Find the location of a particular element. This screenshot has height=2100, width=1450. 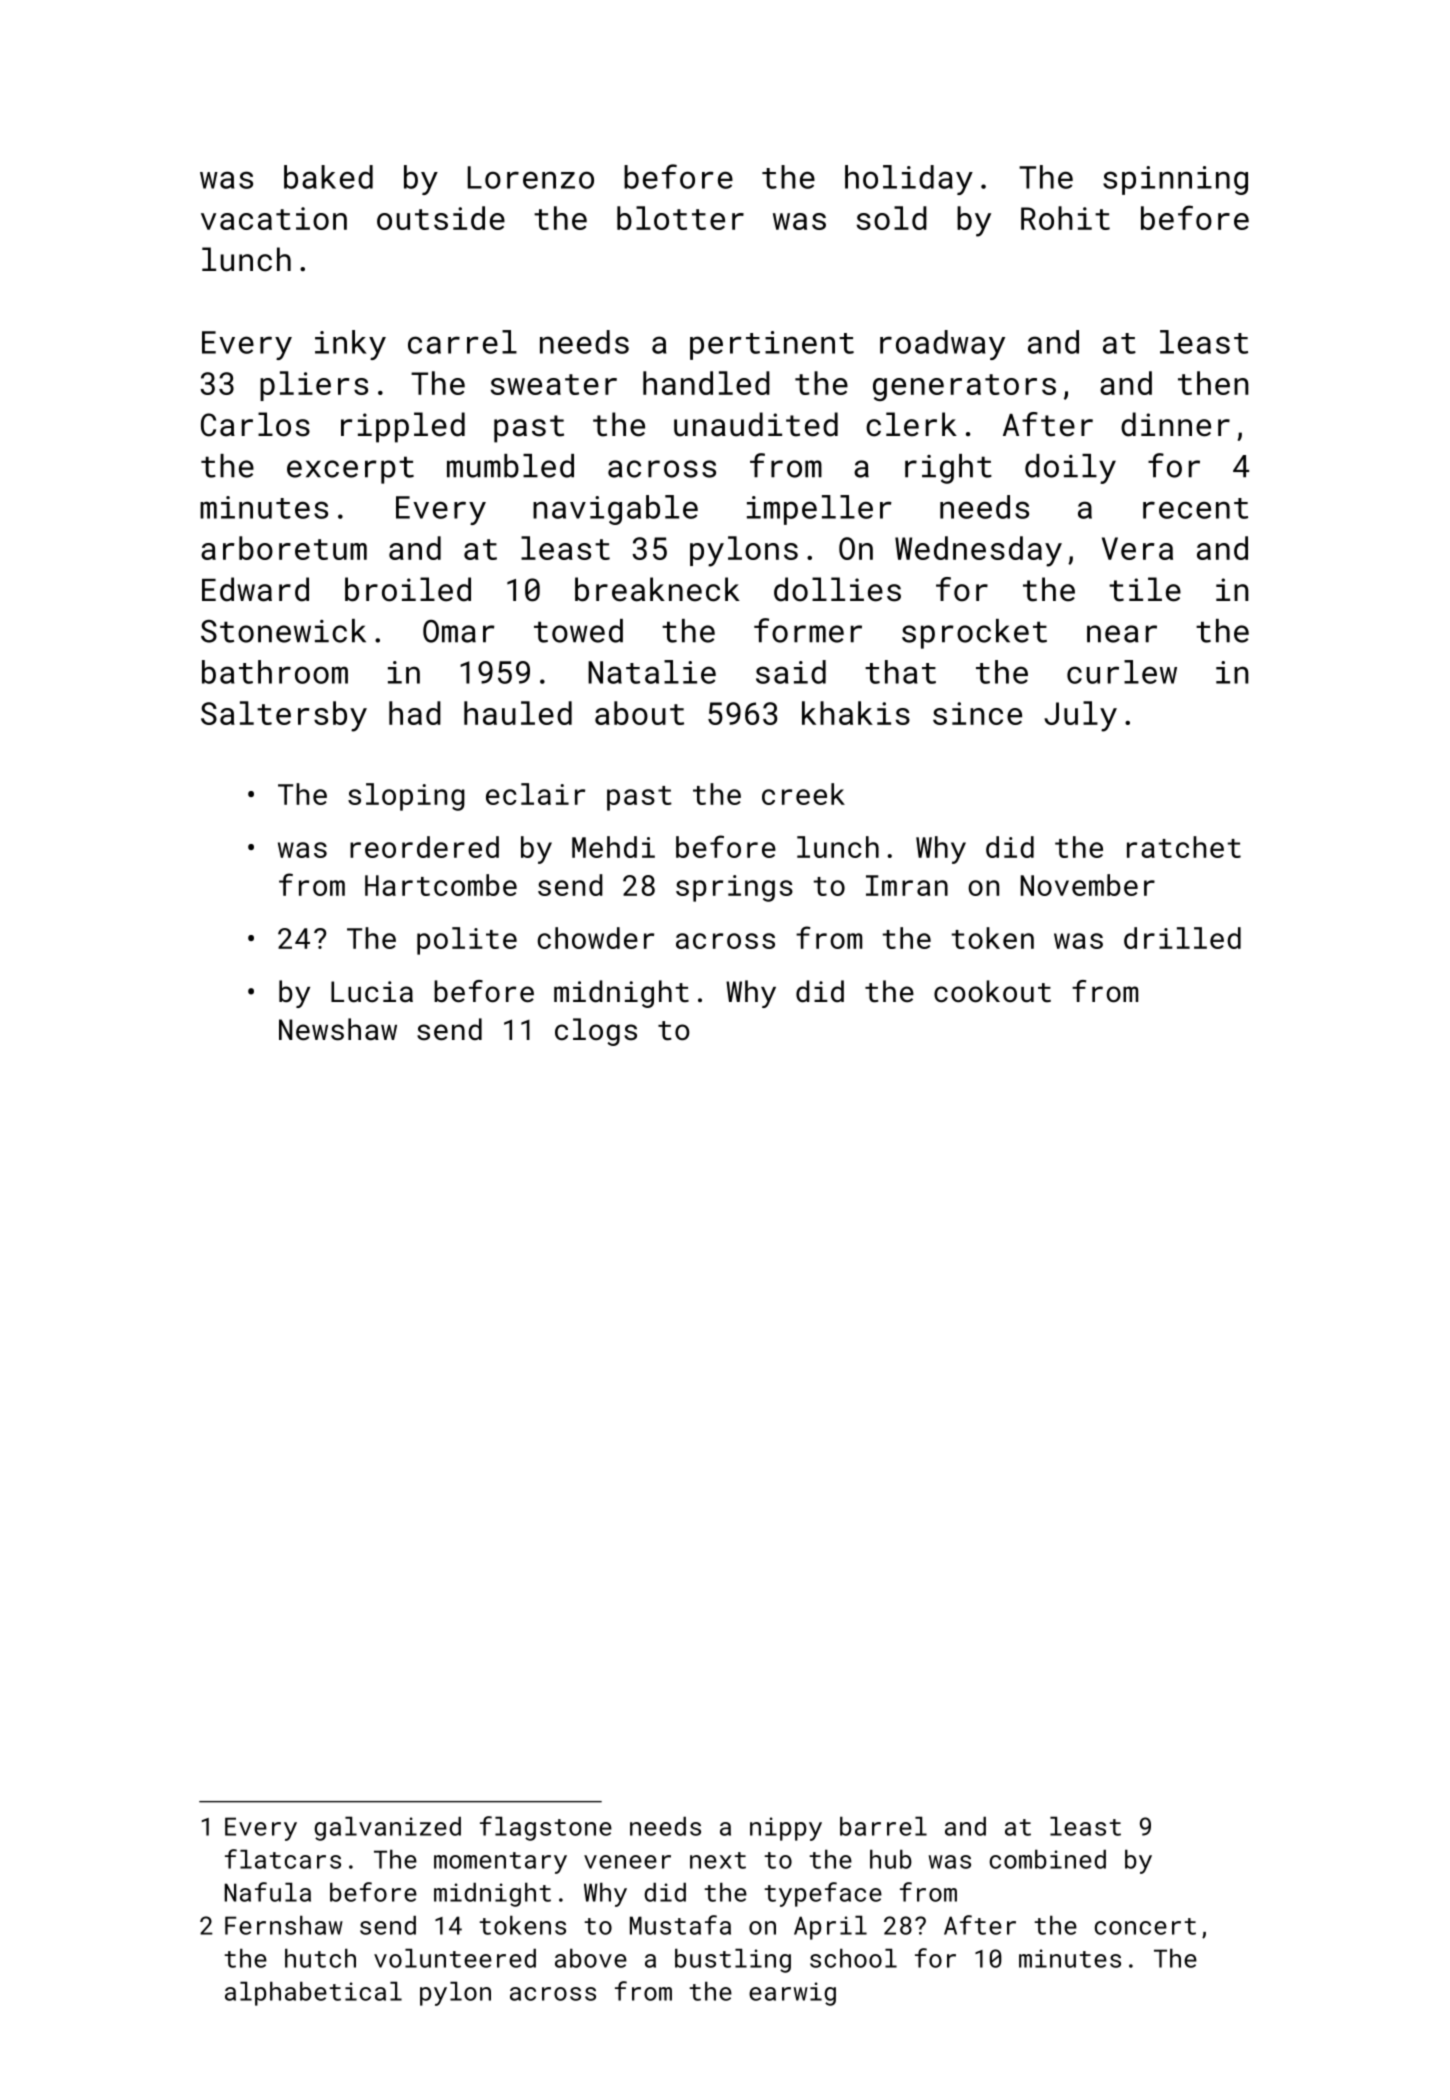

combined is located at coordinates (1048, 1859).
